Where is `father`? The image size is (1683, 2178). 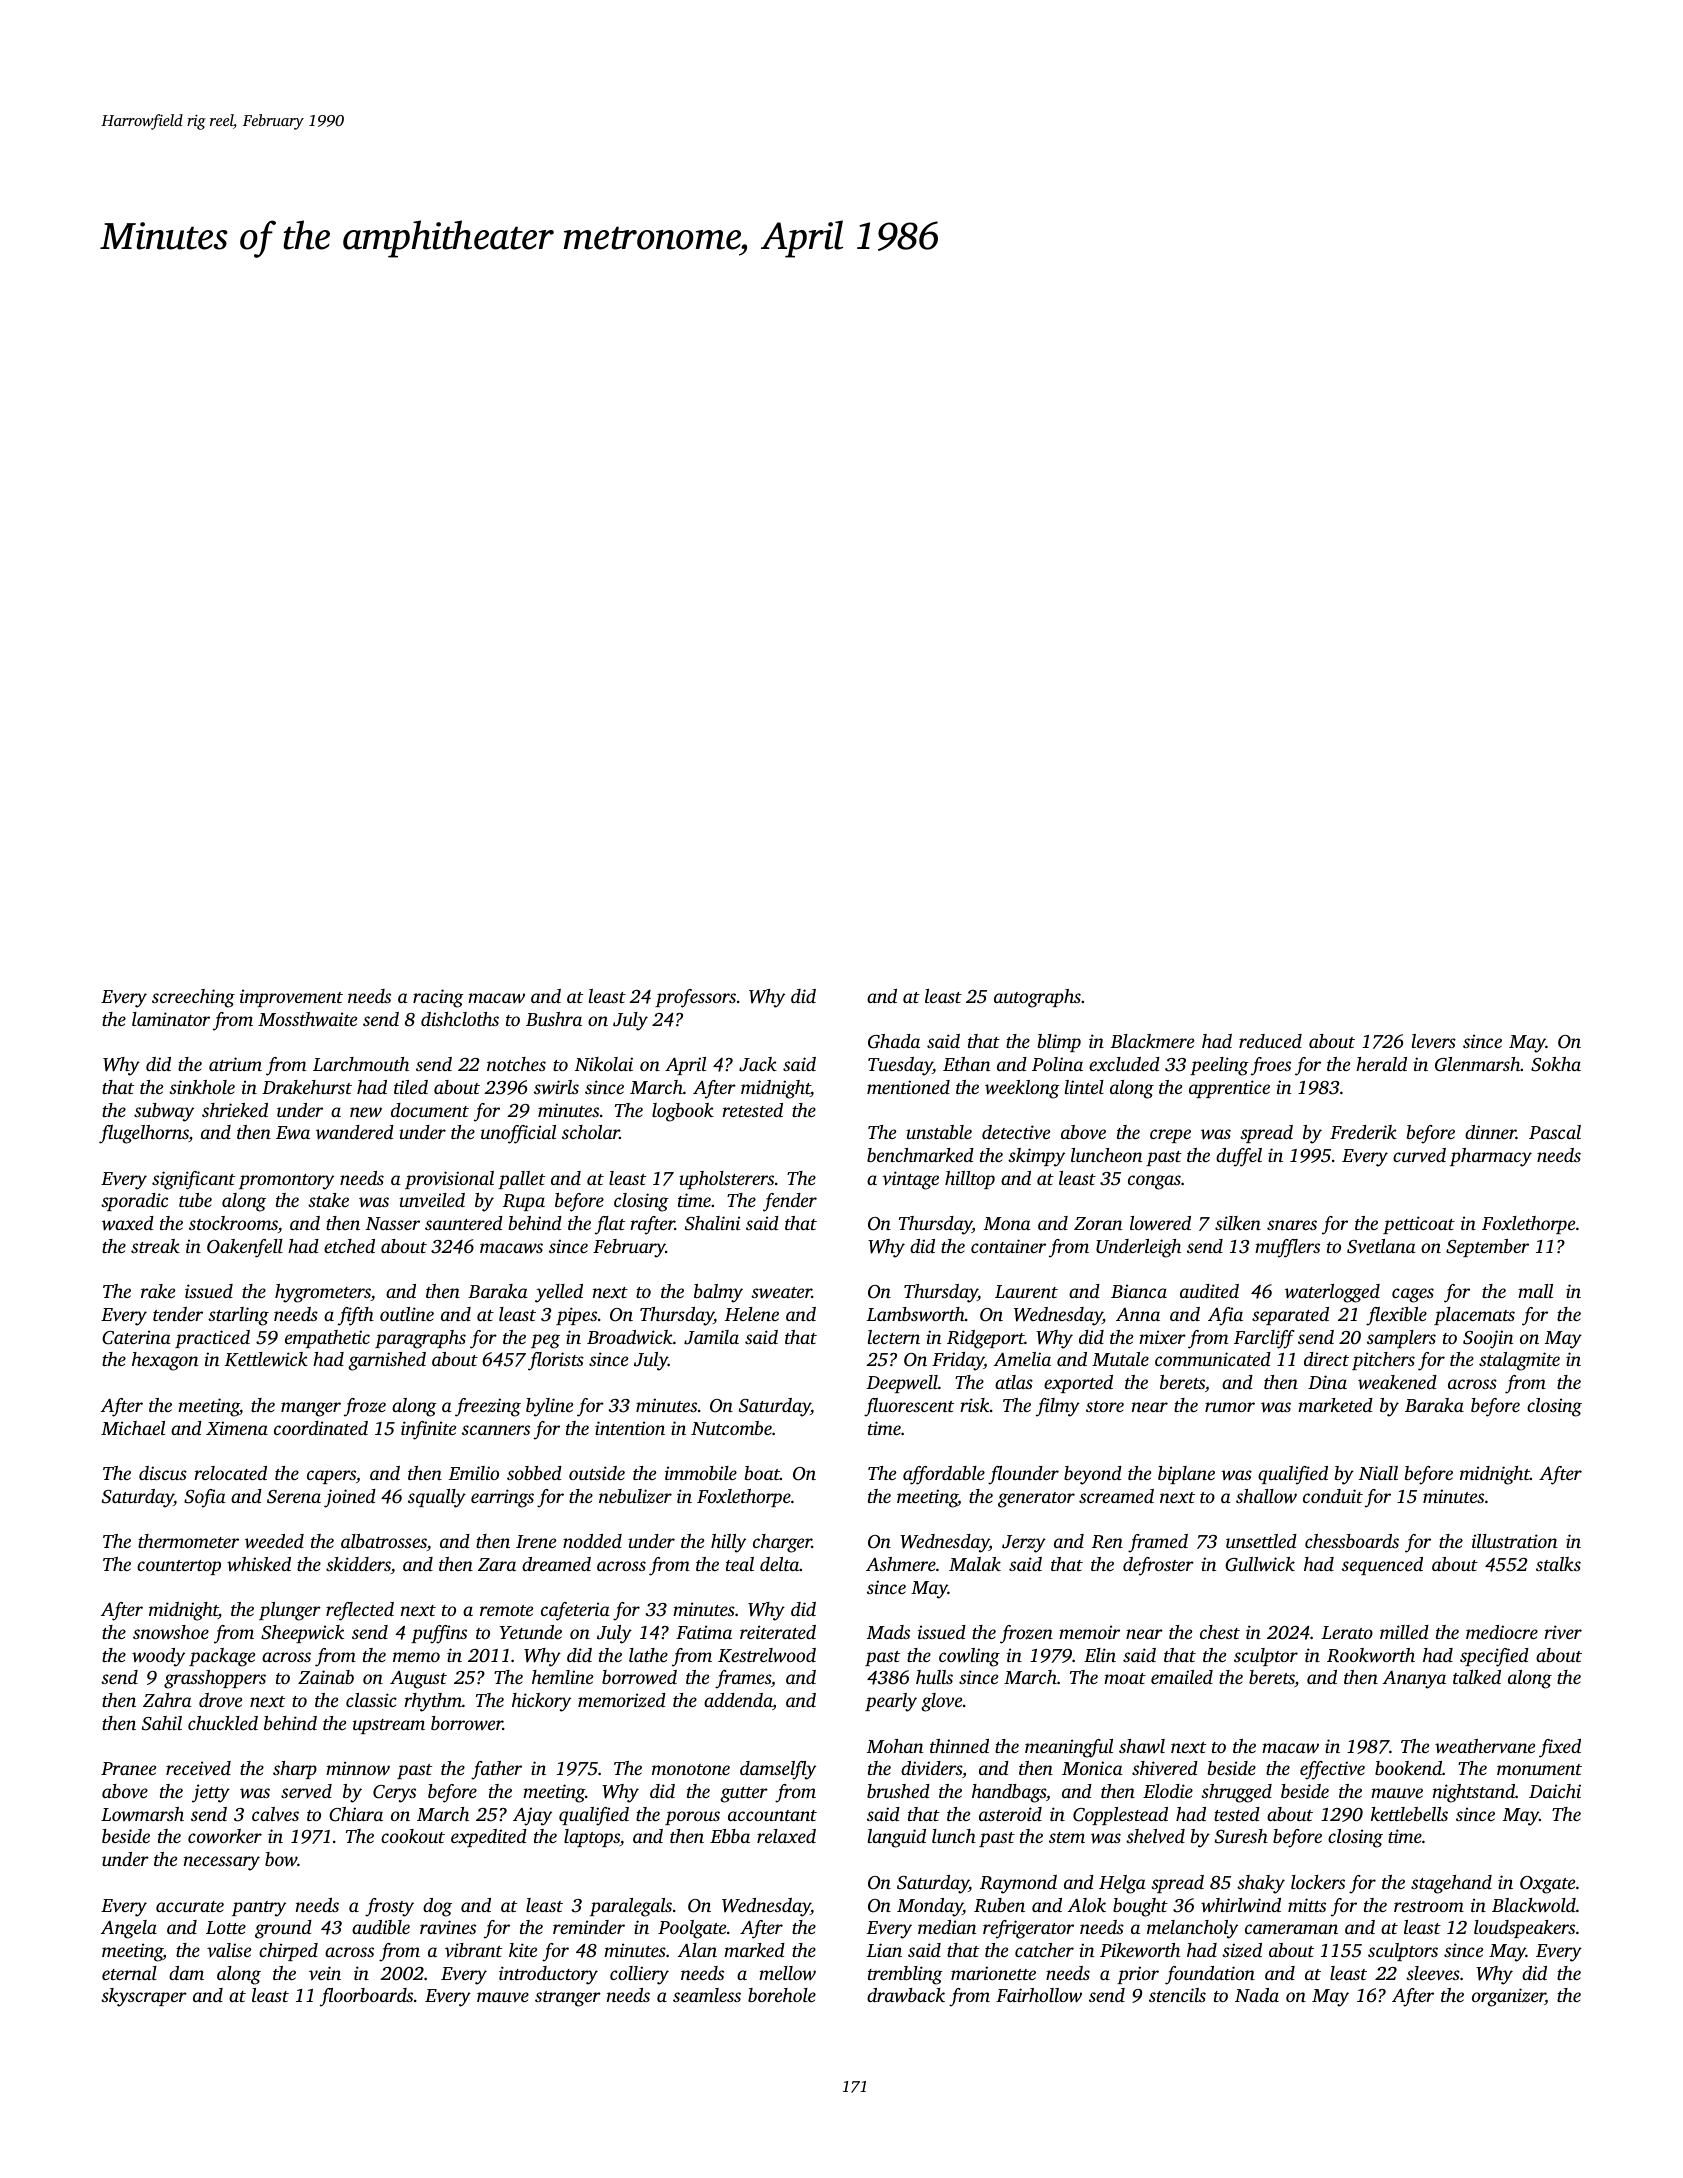 father is located at coordinates (496, 1770).
